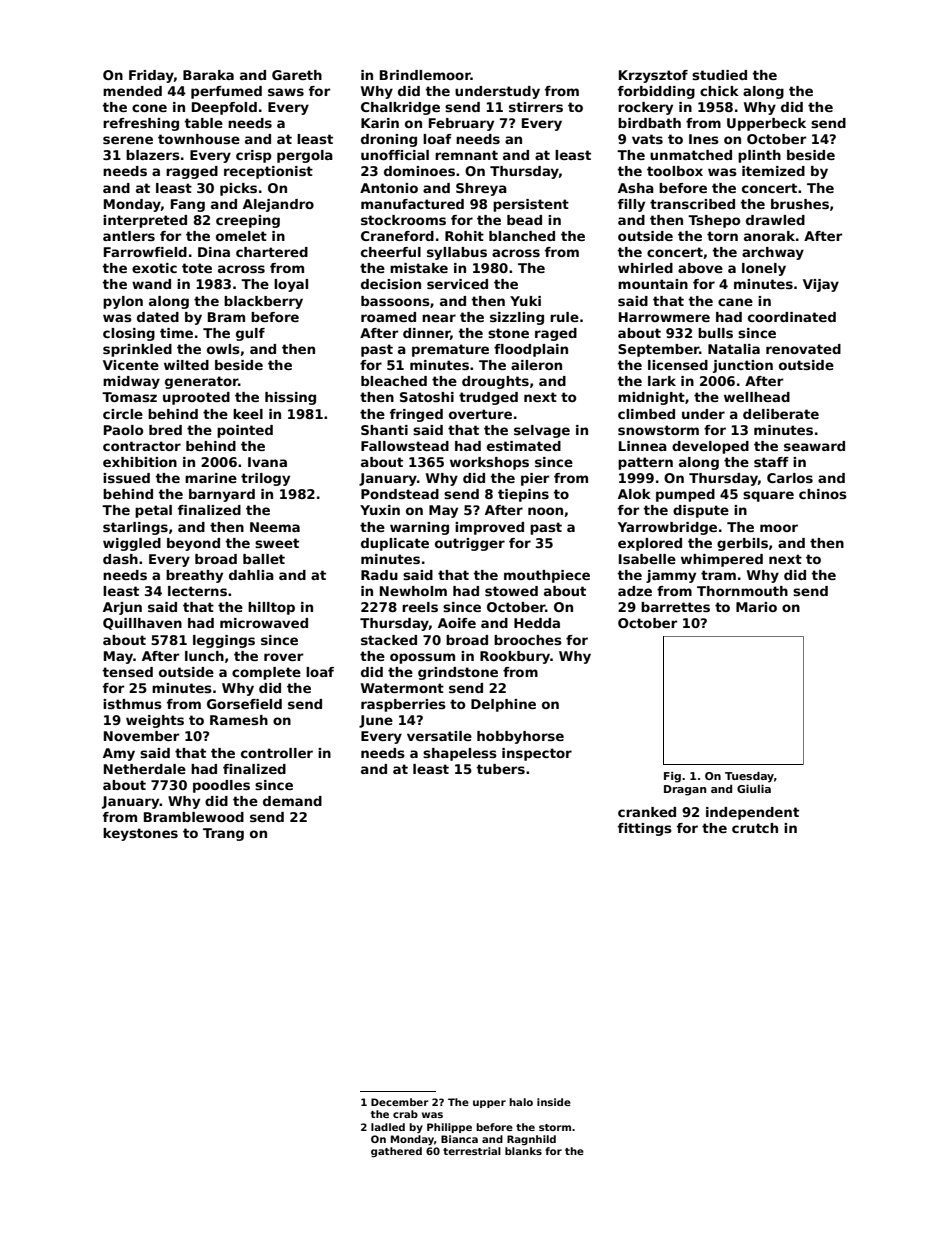 This screenshot has height=1233, width=952. Describe the element at coordinates (675, 171) in the screenshot. I see `toolbox` at that location.
